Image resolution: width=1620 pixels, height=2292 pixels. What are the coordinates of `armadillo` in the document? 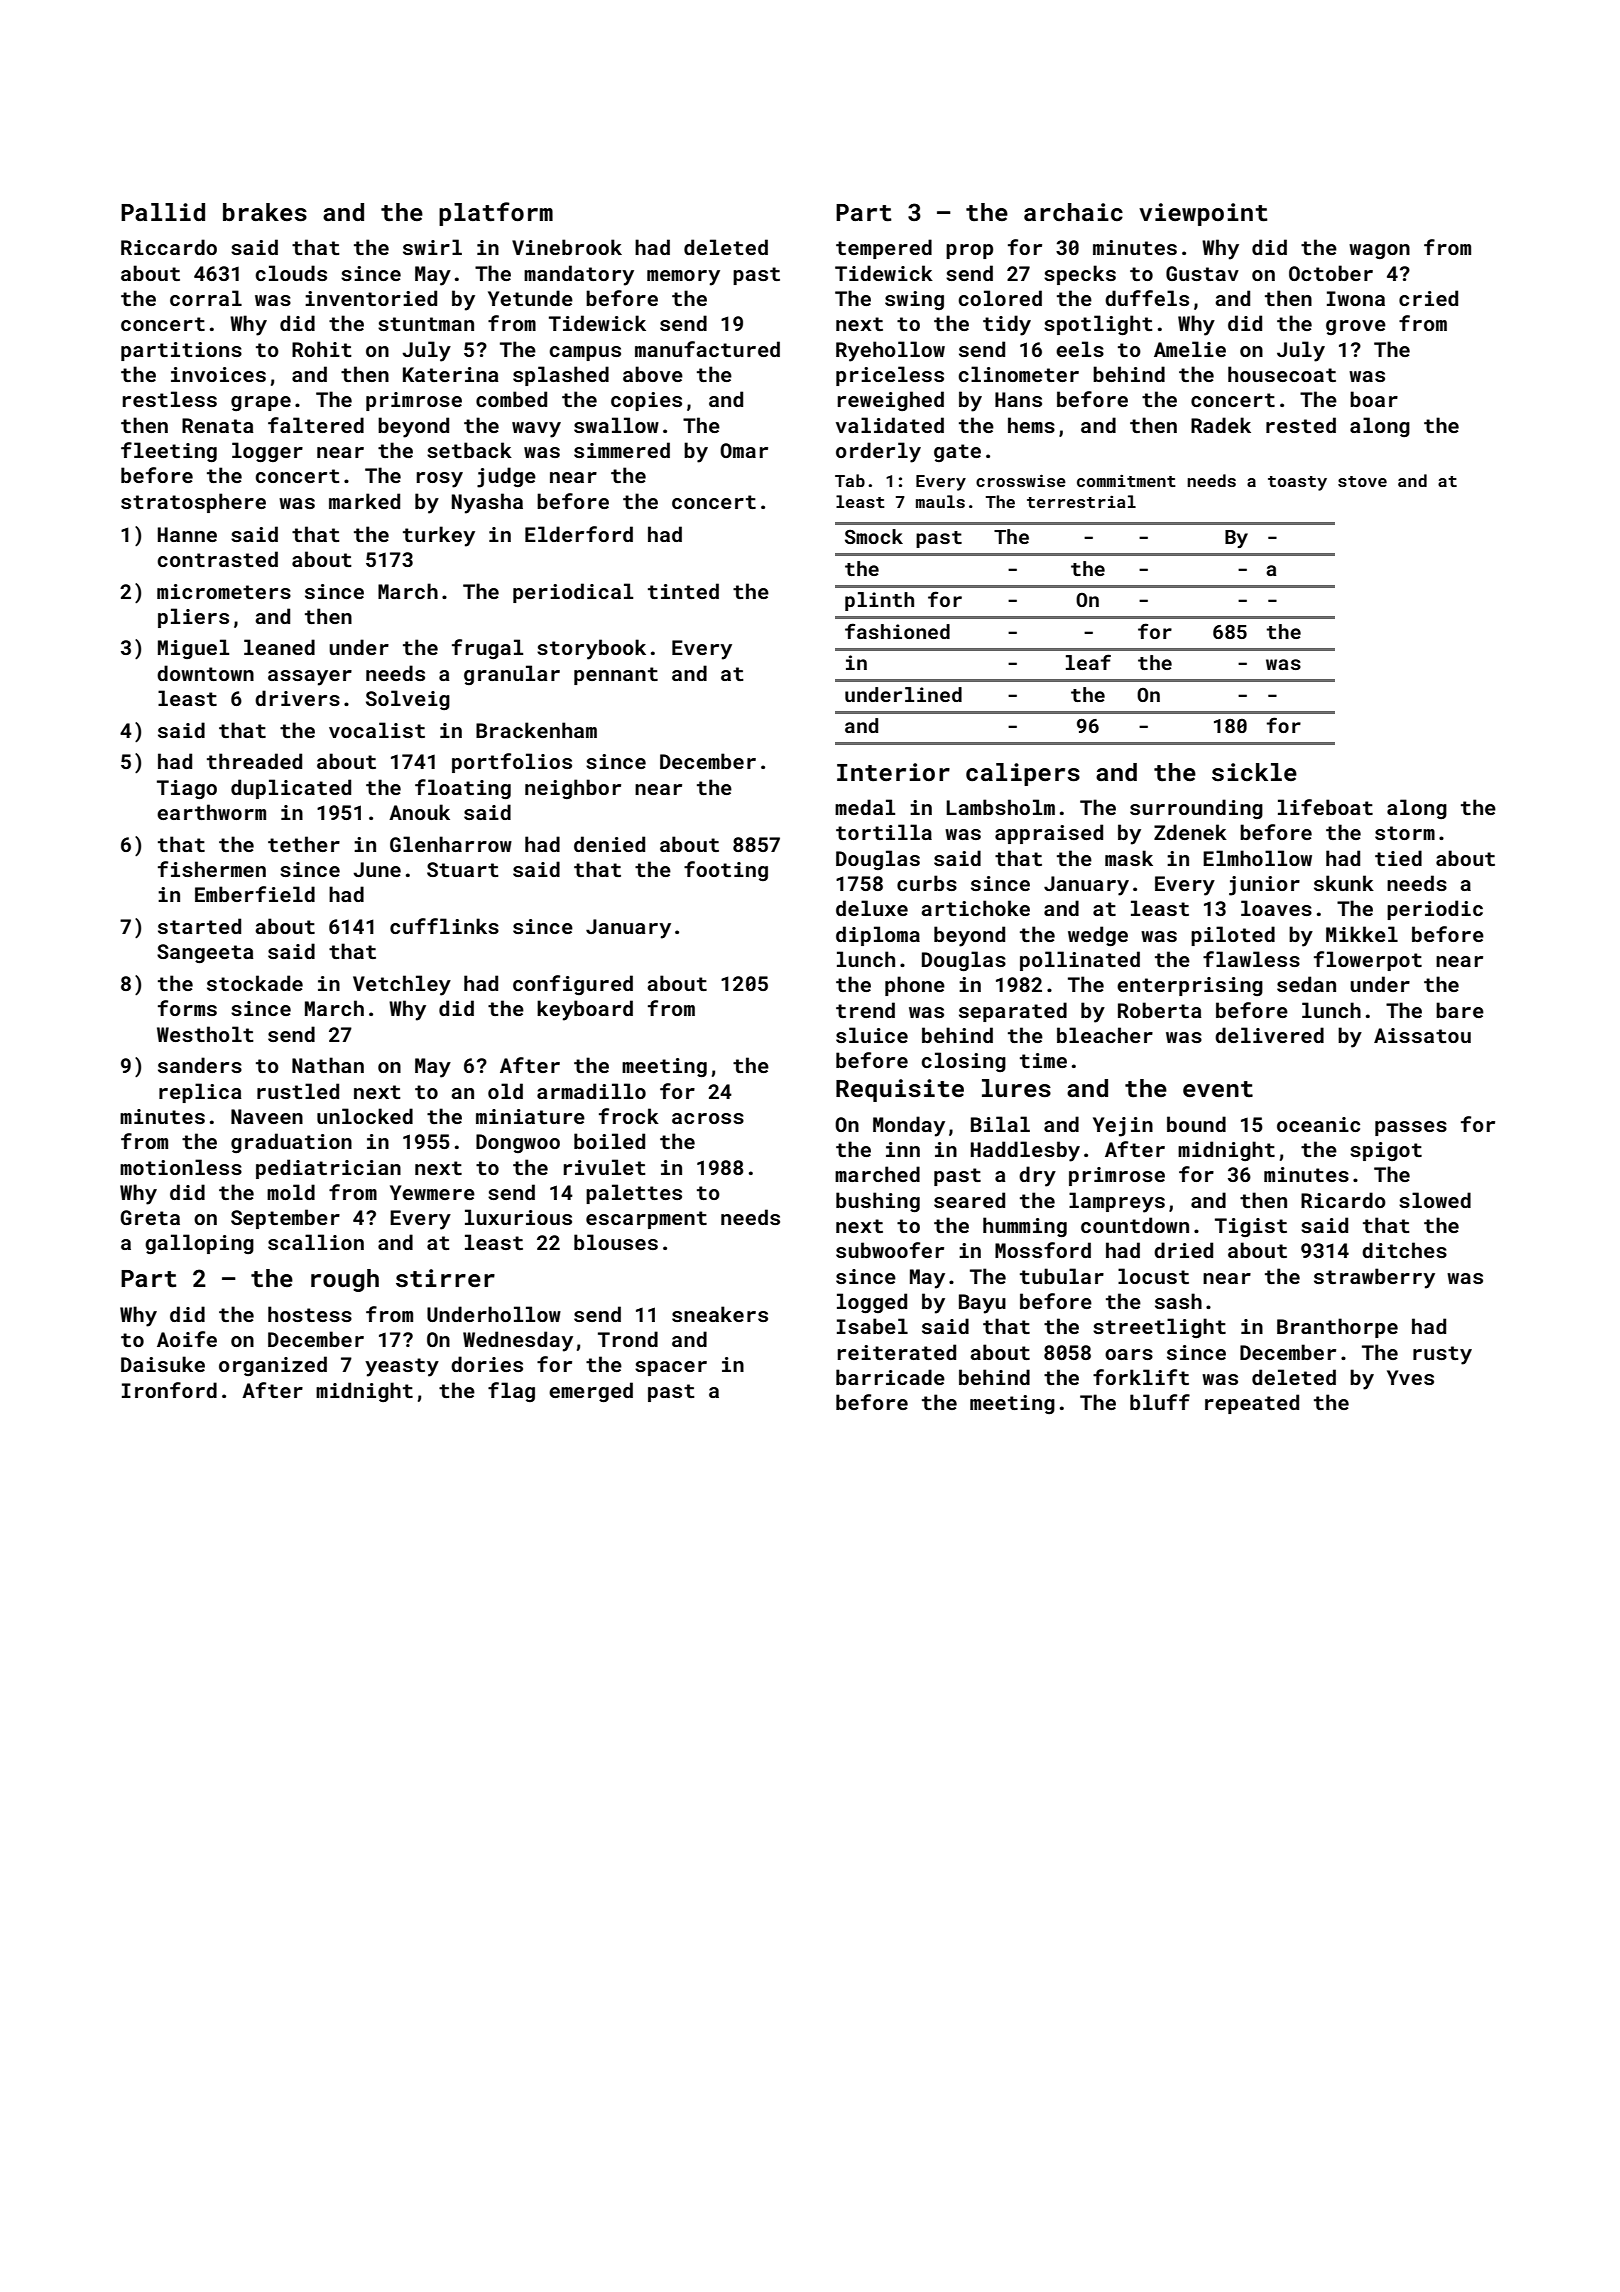 It's located at (591, 1091).
